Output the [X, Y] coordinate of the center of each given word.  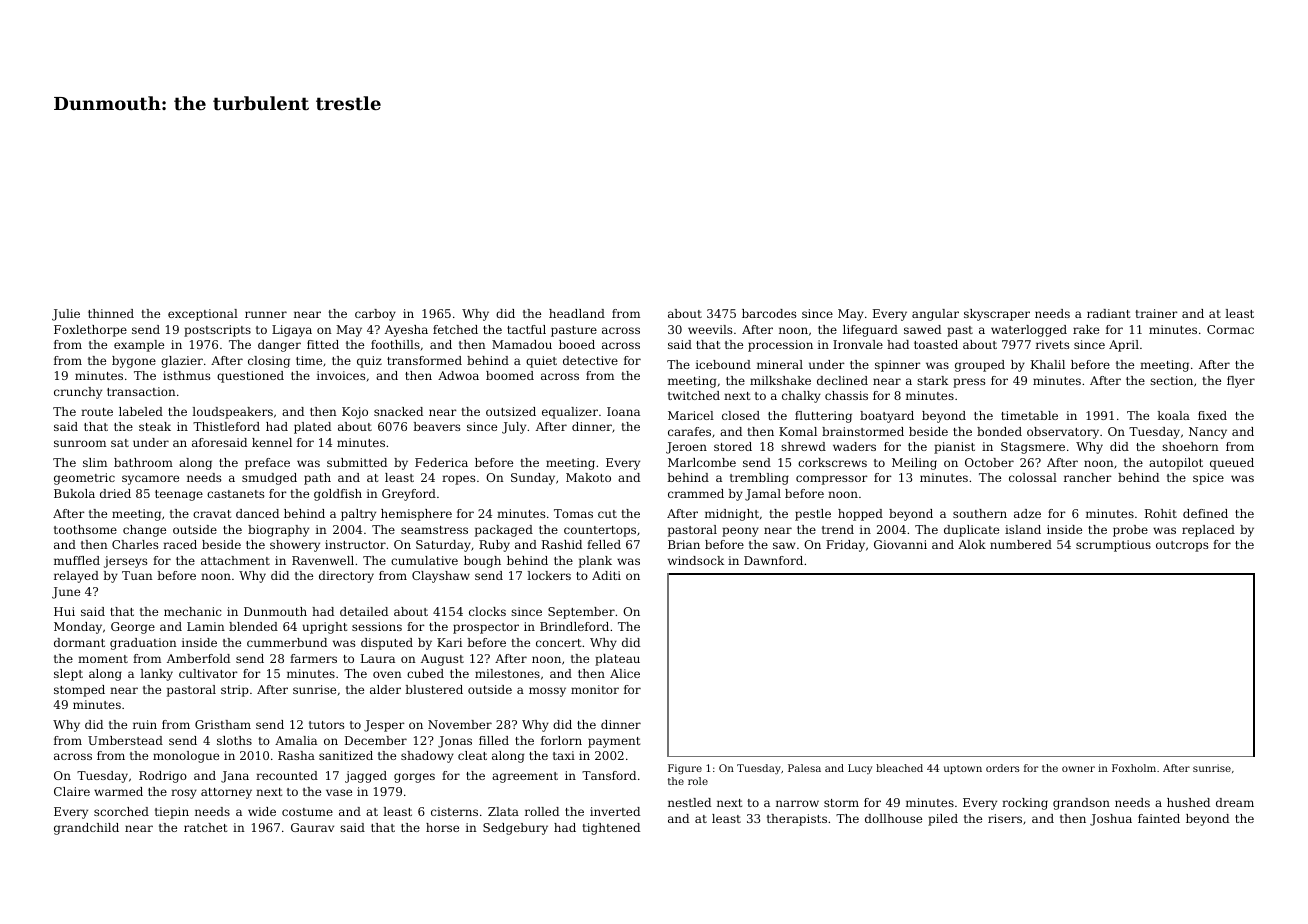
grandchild [86, 829]
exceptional [203, 315]
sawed [922, 329]
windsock [696, 560]
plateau [617, 660]
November [460, 724]
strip [235, 691]
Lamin [206, 626]
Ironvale [858, 344]
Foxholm [1134, 768]
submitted [357, 462]
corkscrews [832, 462]
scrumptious [1113, 546]
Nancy [1208, 433]
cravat [212, 514]
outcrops [1182, 546]
